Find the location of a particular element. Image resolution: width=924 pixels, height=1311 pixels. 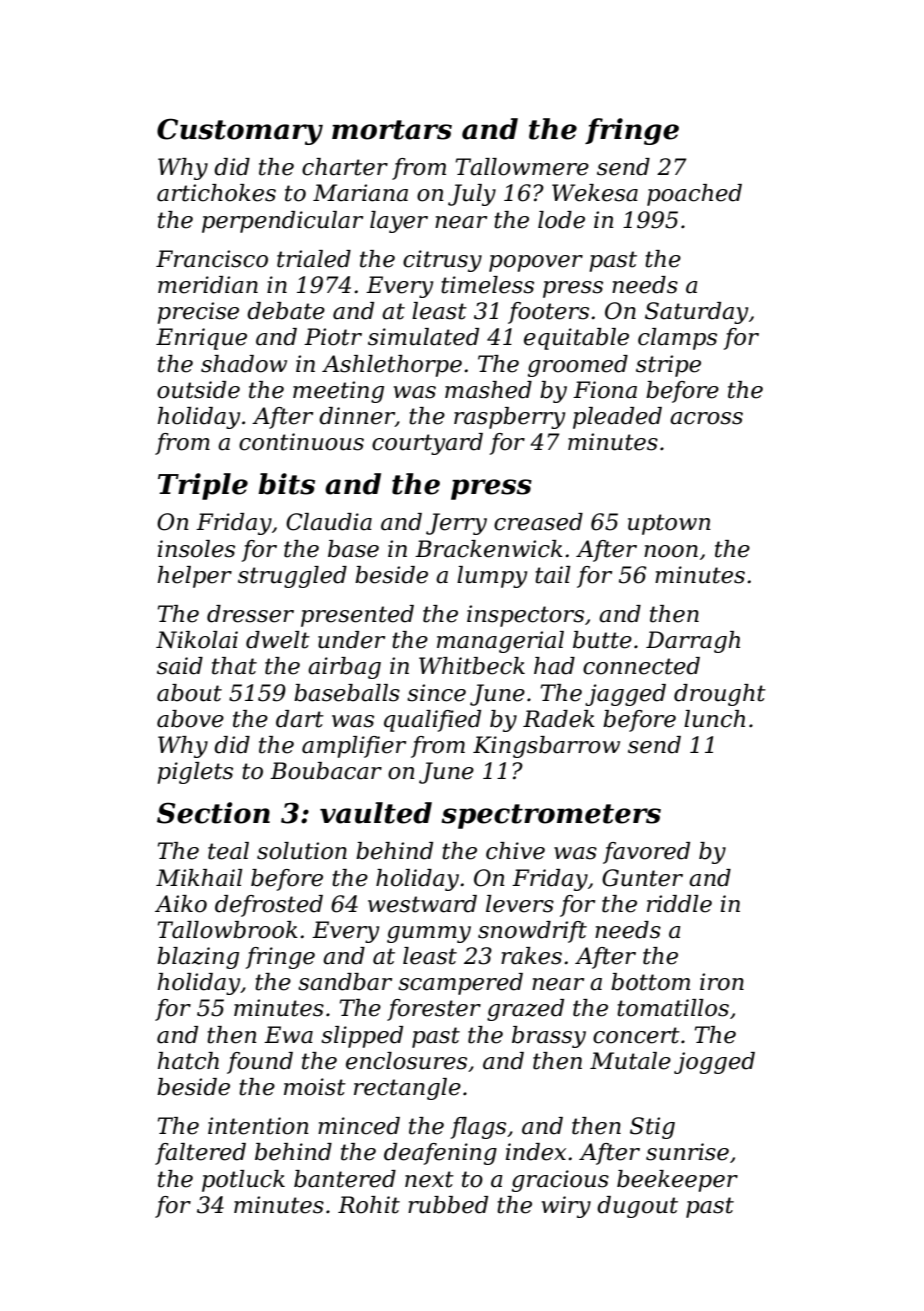

blazing is located at coordinates (198, 958).
